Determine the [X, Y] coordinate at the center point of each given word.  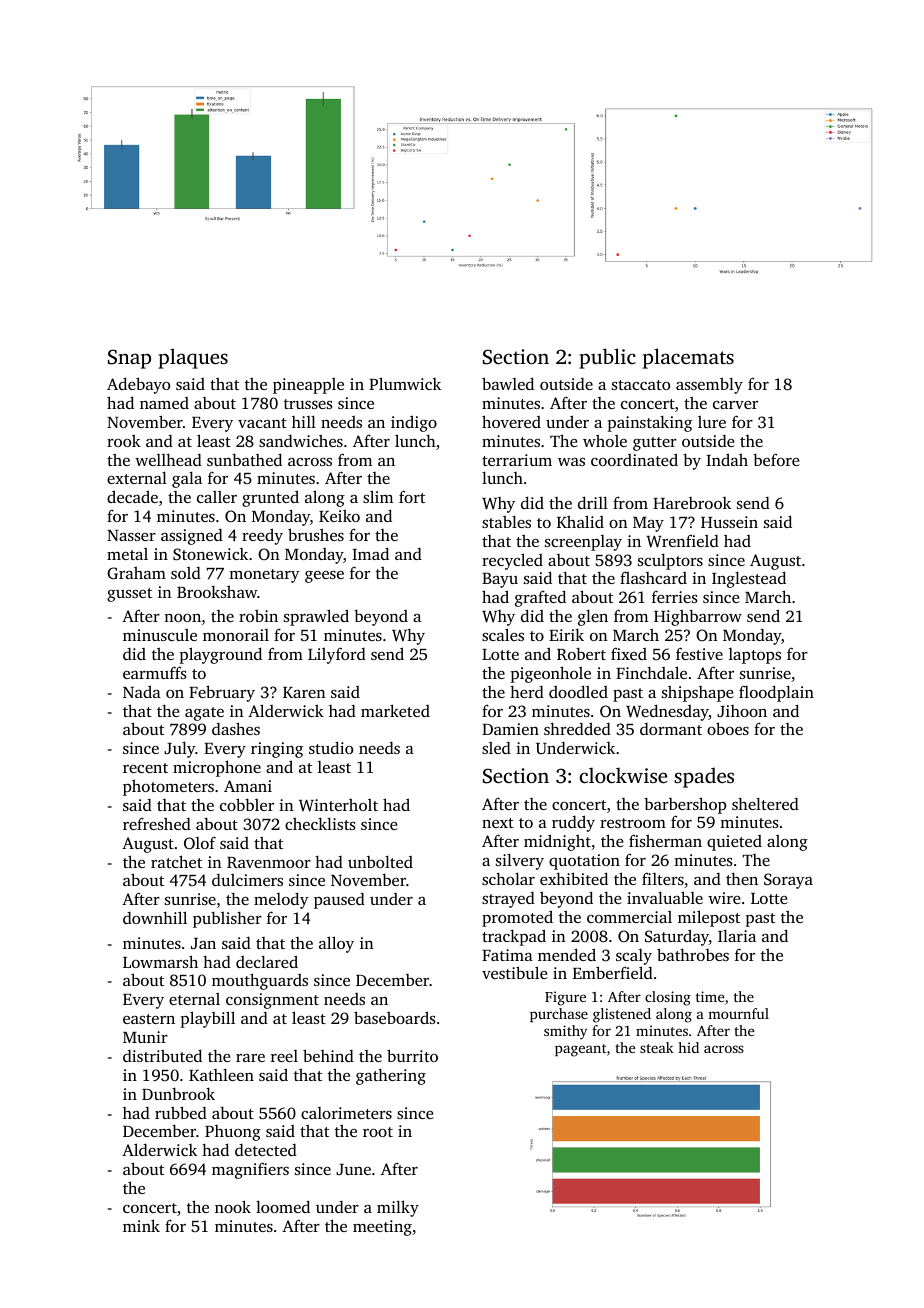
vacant [262, 423]
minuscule [160, 635]
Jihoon [742, 711]
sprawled [316, 617]
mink [141, 1225]
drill [593, 502]
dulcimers [247, 880]
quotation [584, 862]
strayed [508, 900]
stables [506, 521]
